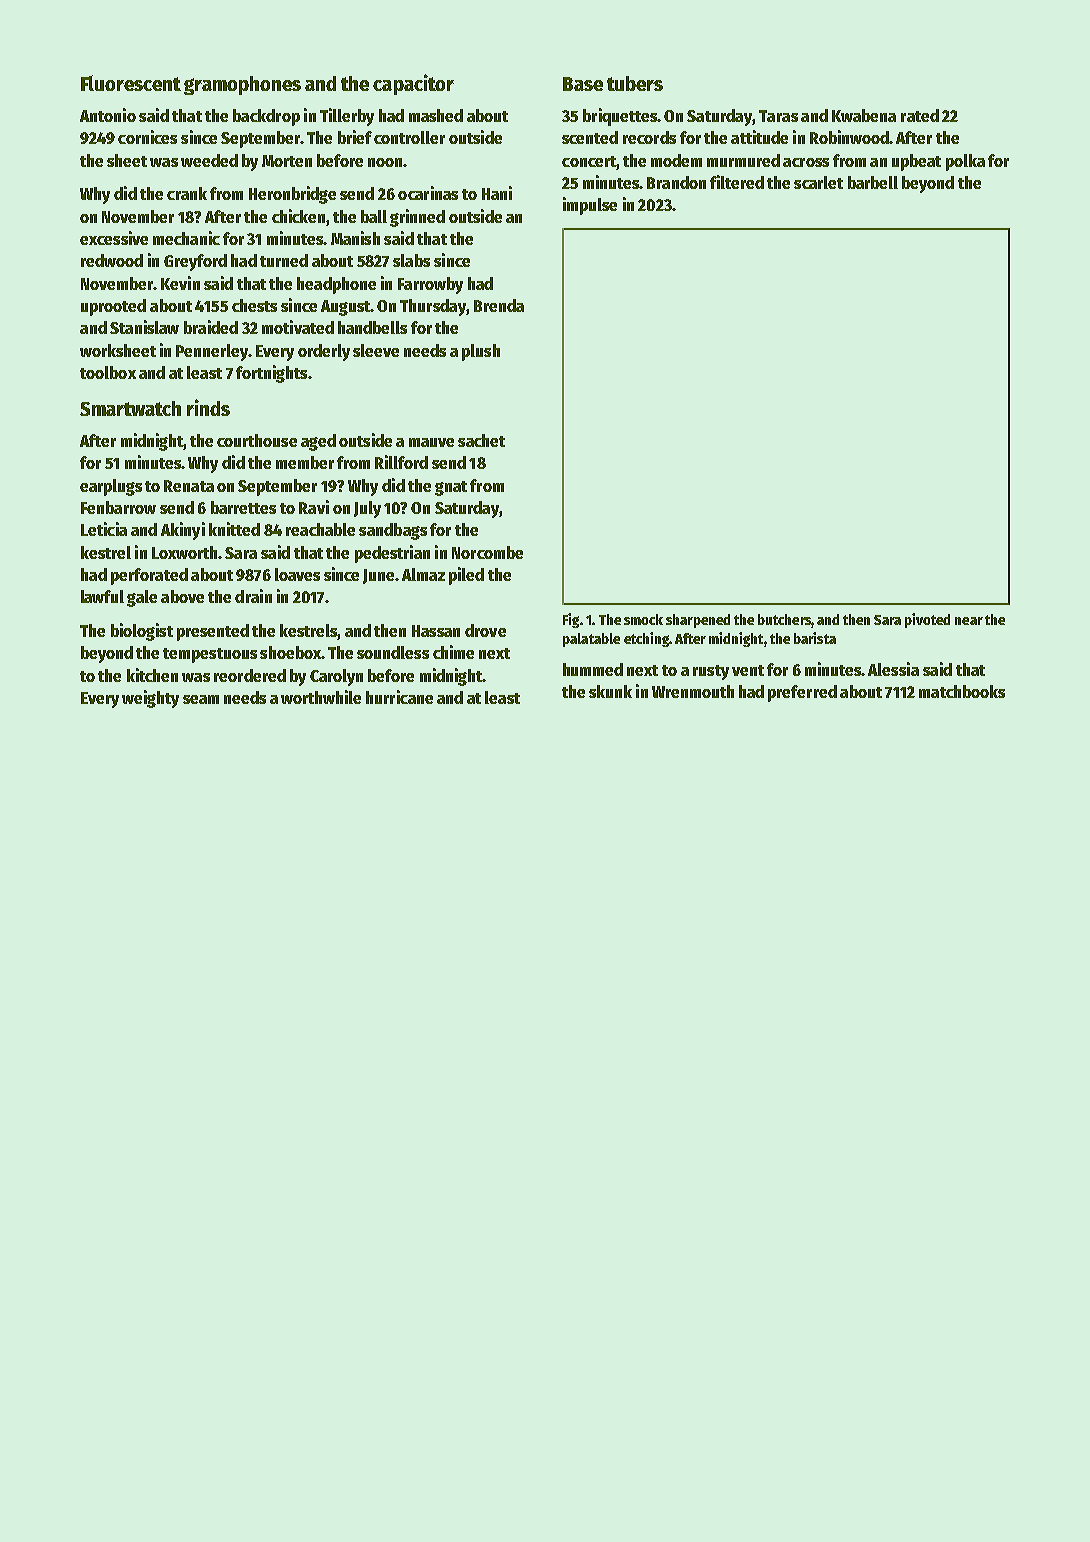 The width and height of the screenshot is (1090, 1542). What do you see at coordinates (481, 440) in the screenshot?
I see `sachet` at bounding box center [481, 440].
